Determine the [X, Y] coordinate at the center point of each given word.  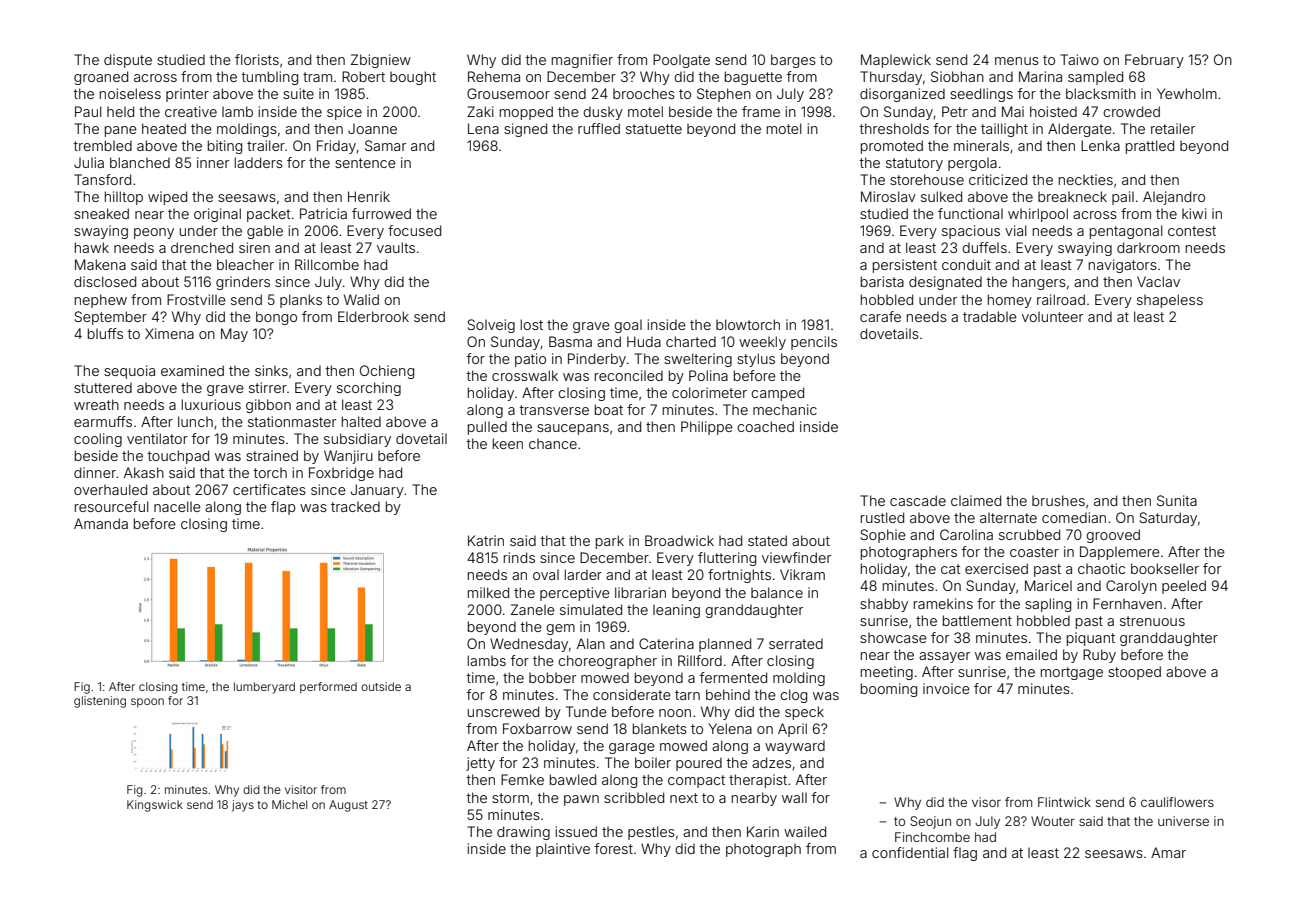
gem [560, 629]
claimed [976, 500]
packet [269, 215]
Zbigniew [381, 61]
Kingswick [155, 806]
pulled [487, 428]
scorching [369, 389]
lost [532, 324]
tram [317, 77]
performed [328, 688]
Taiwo [1079, 59]
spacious [971, 232]
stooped [1134, 673]
